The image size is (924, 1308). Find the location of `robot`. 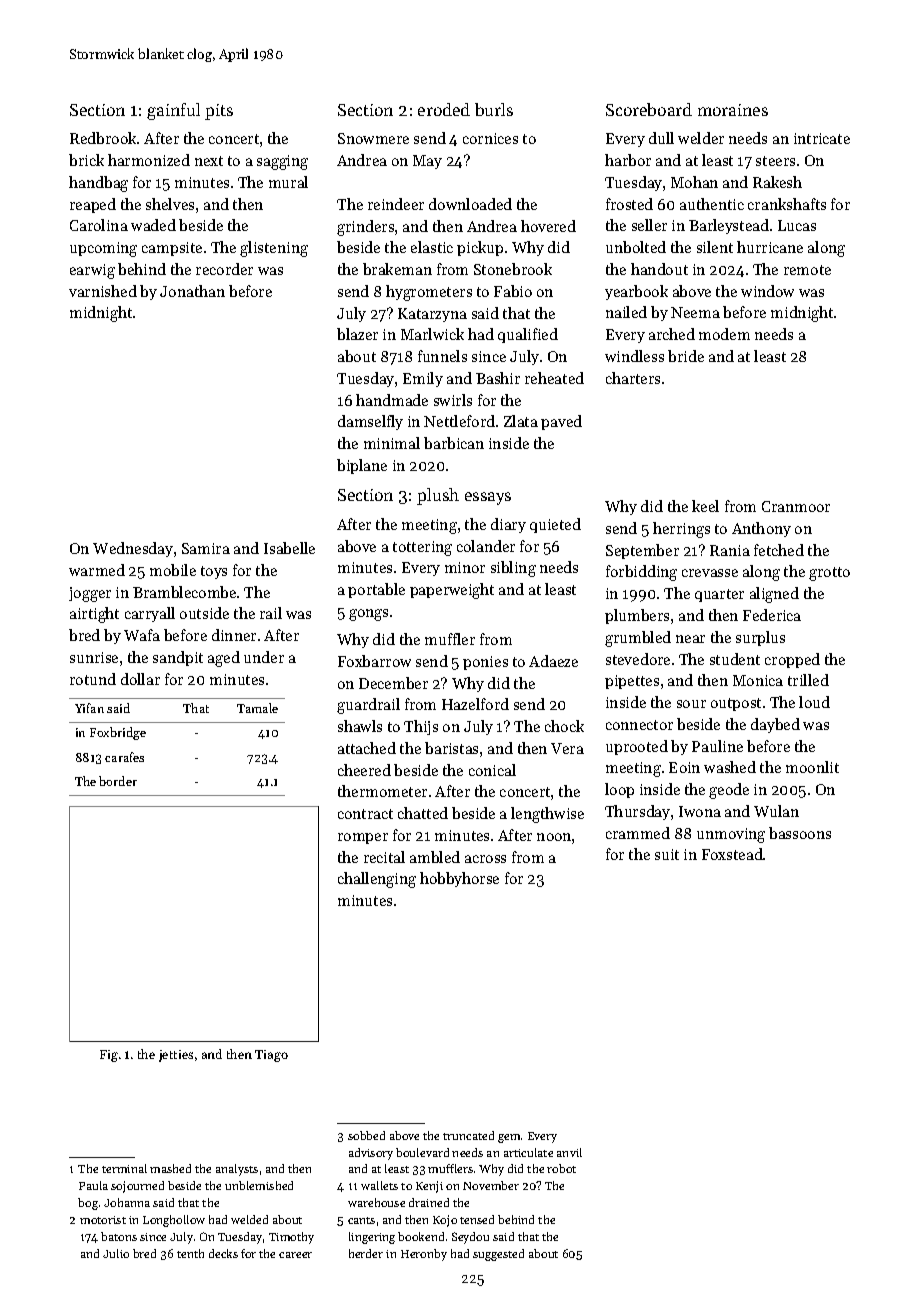

robot is located at coordinates (561, 1168).
